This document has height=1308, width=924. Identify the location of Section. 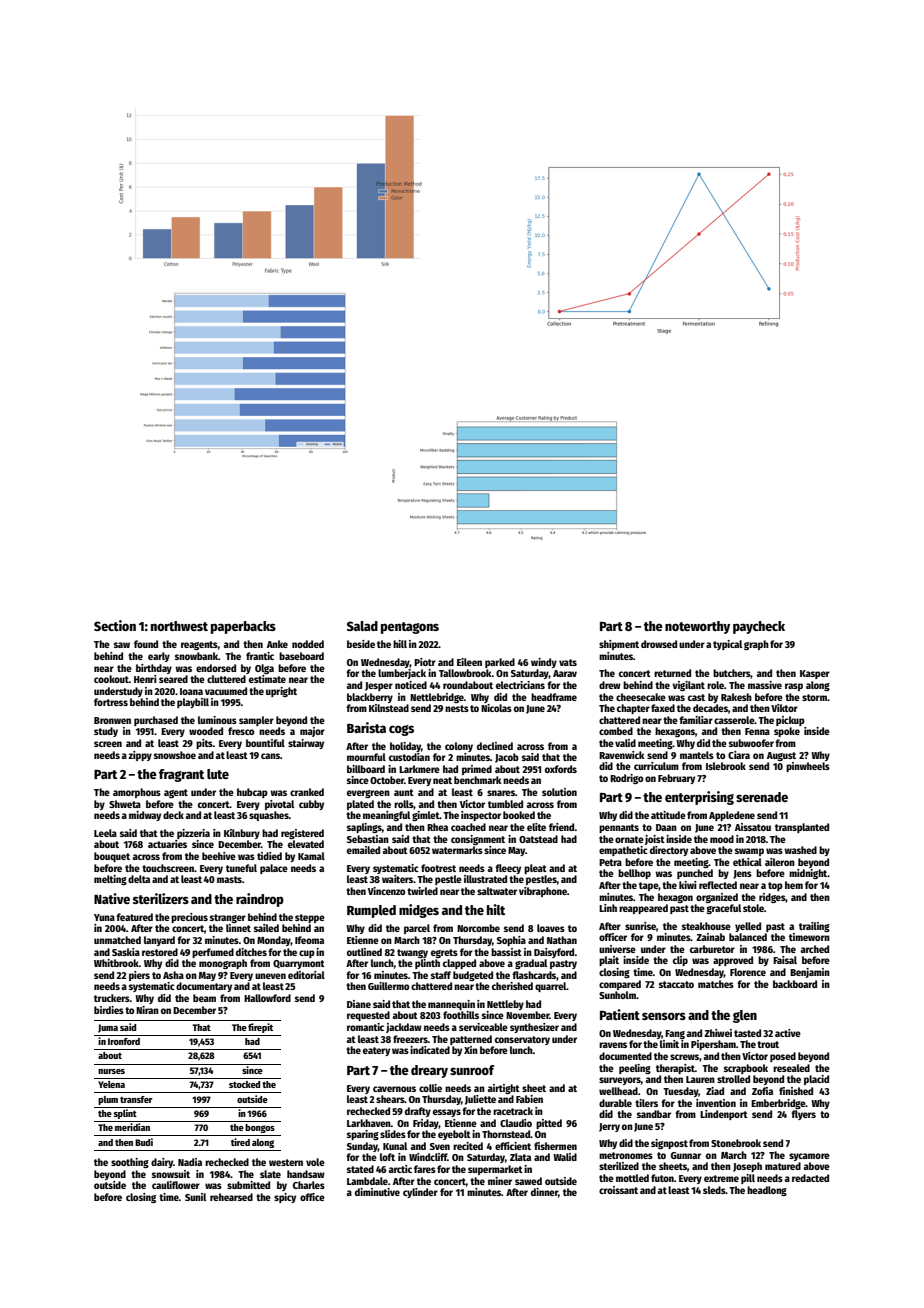
(115, 625).
